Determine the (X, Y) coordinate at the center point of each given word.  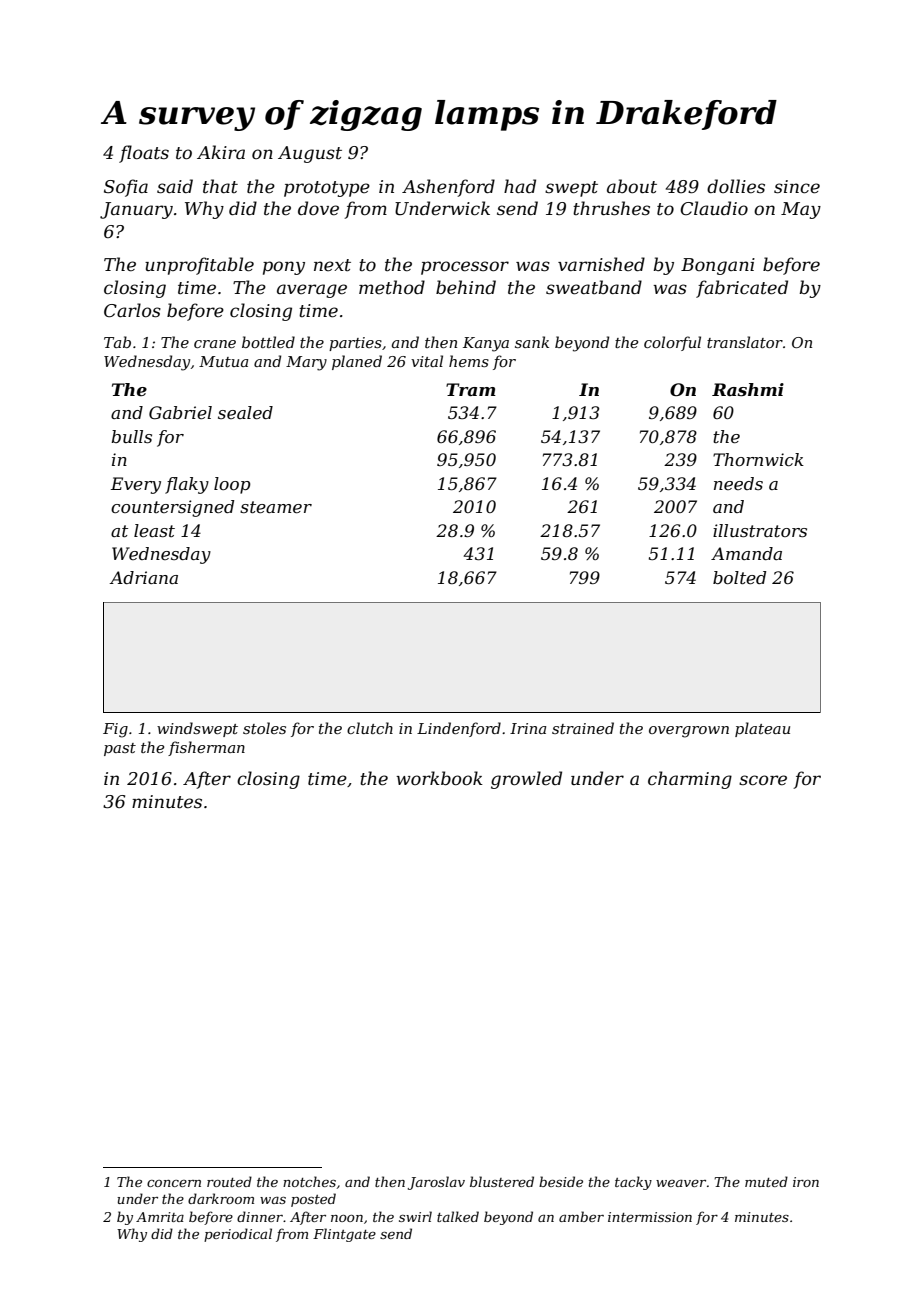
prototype (327, 189)
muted (766, 1181)
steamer (276, 507)
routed (229, 1181)
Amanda (746, 553)
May (801, 210)
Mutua (223, 361)
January (136, 210)
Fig (115, 730)
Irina (528, 728)
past (120, 749)
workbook (439, 778)
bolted (739, 577)
